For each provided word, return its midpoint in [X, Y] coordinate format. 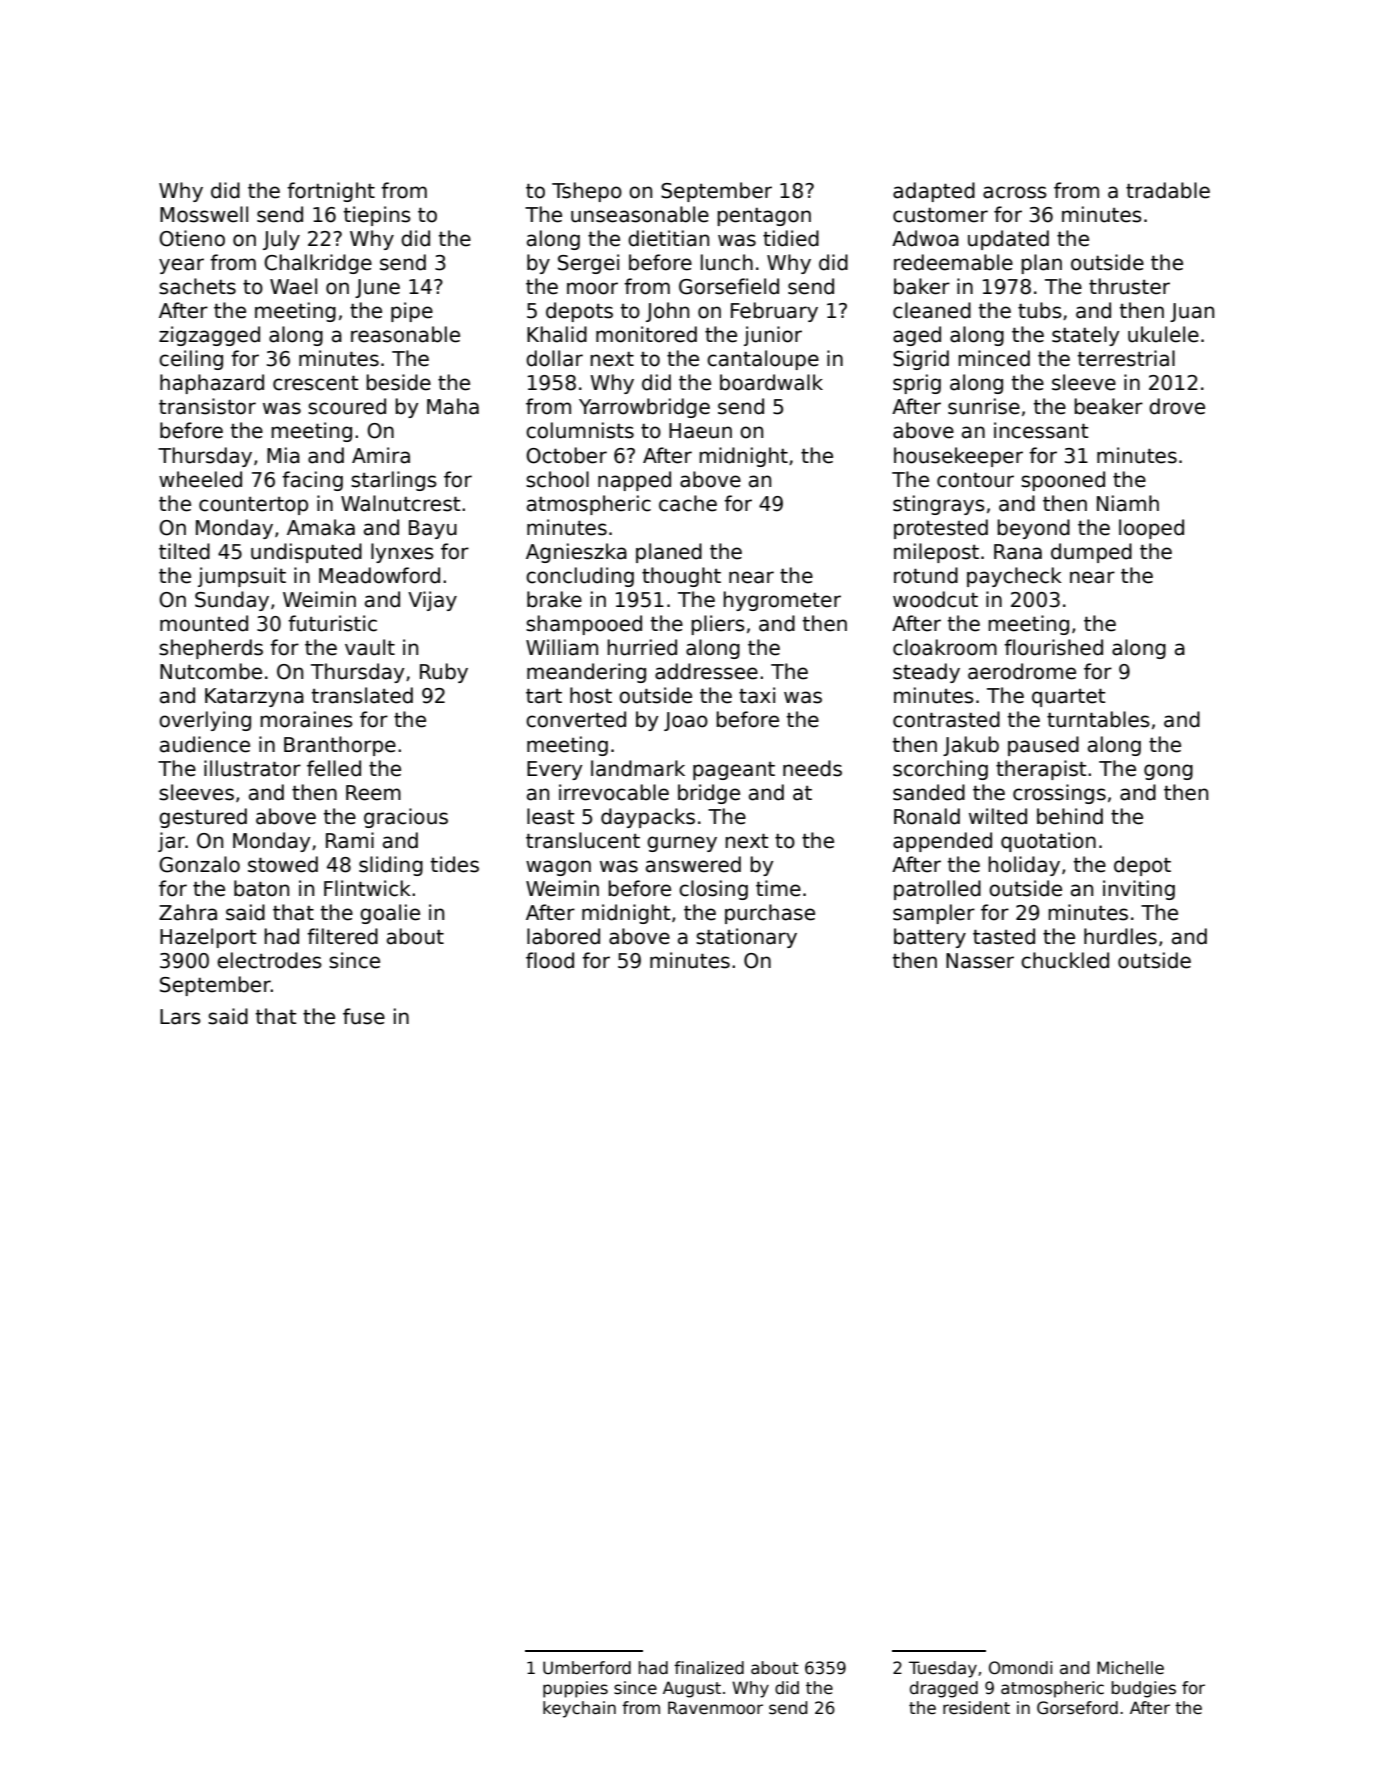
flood [550, 960]
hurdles [1120, 936]
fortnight [331, 192]
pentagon [764, 217]
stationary [746, 938]
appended [942, 842]
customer [940, 215]
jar [171, 842]
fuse [364, 1016]
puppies [575, 1689]
